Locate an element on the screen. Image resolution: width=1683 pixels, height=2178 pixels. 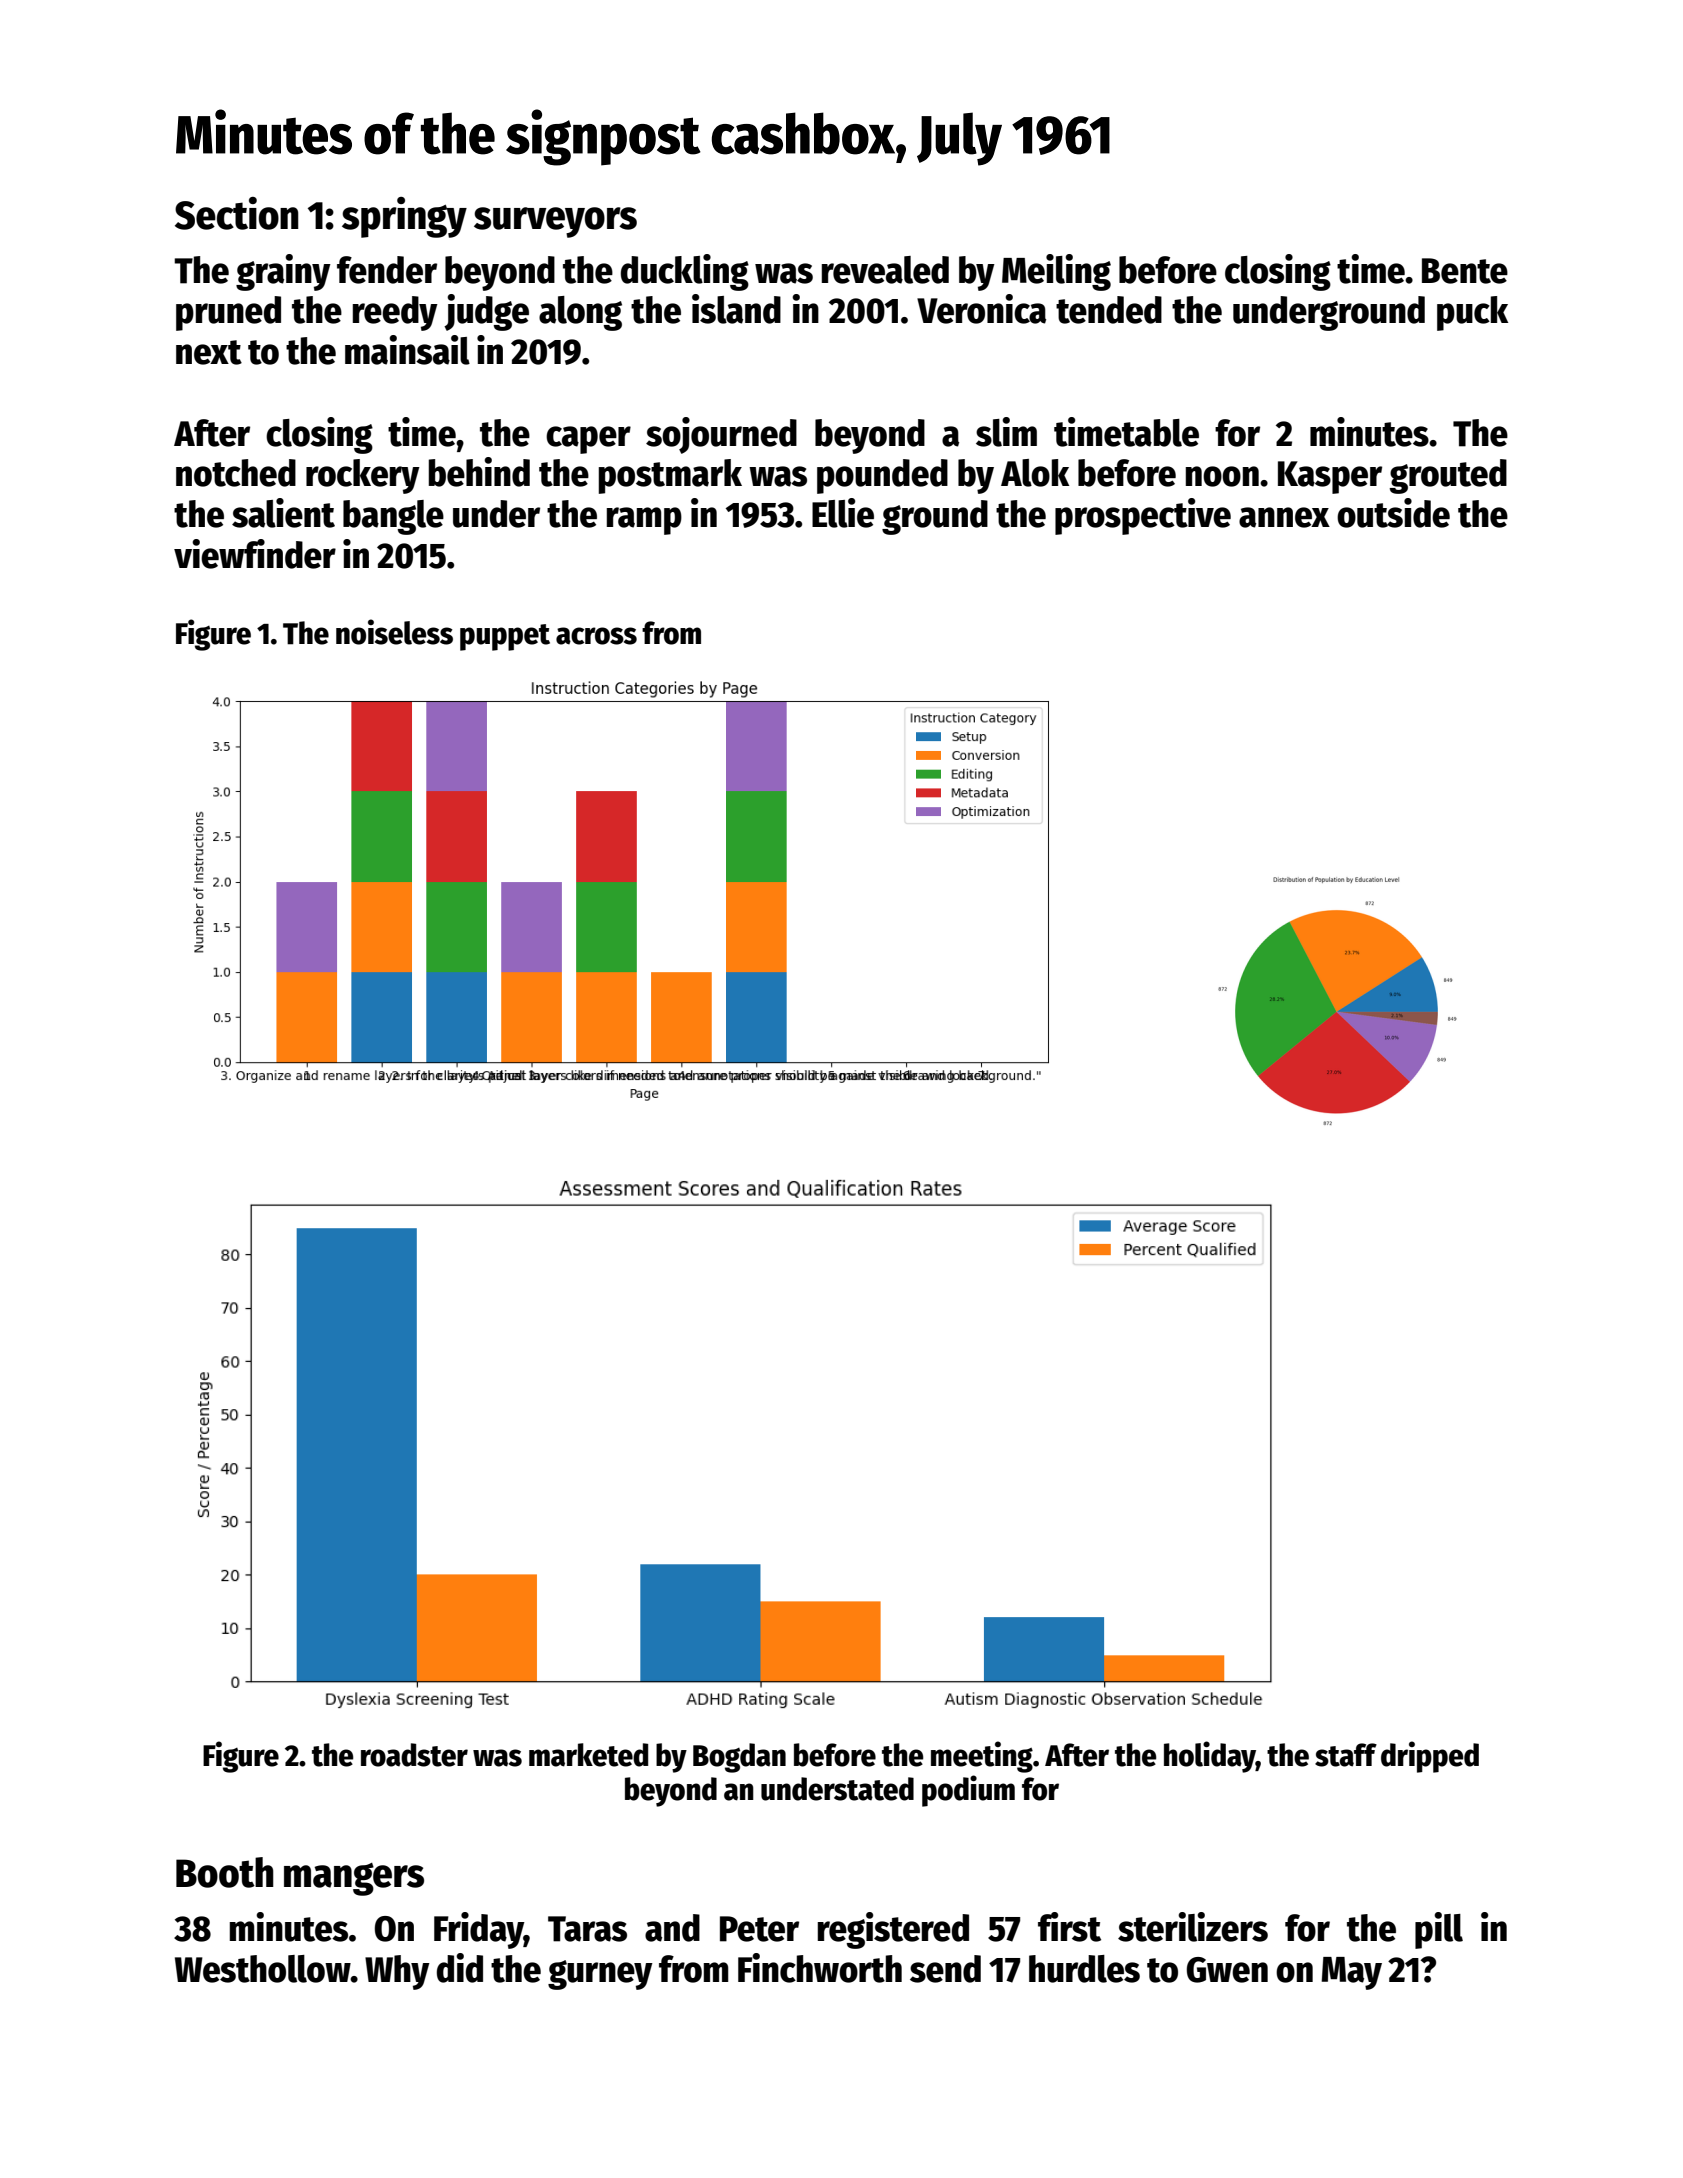
staff is located at coordinates (1346, 1755).
